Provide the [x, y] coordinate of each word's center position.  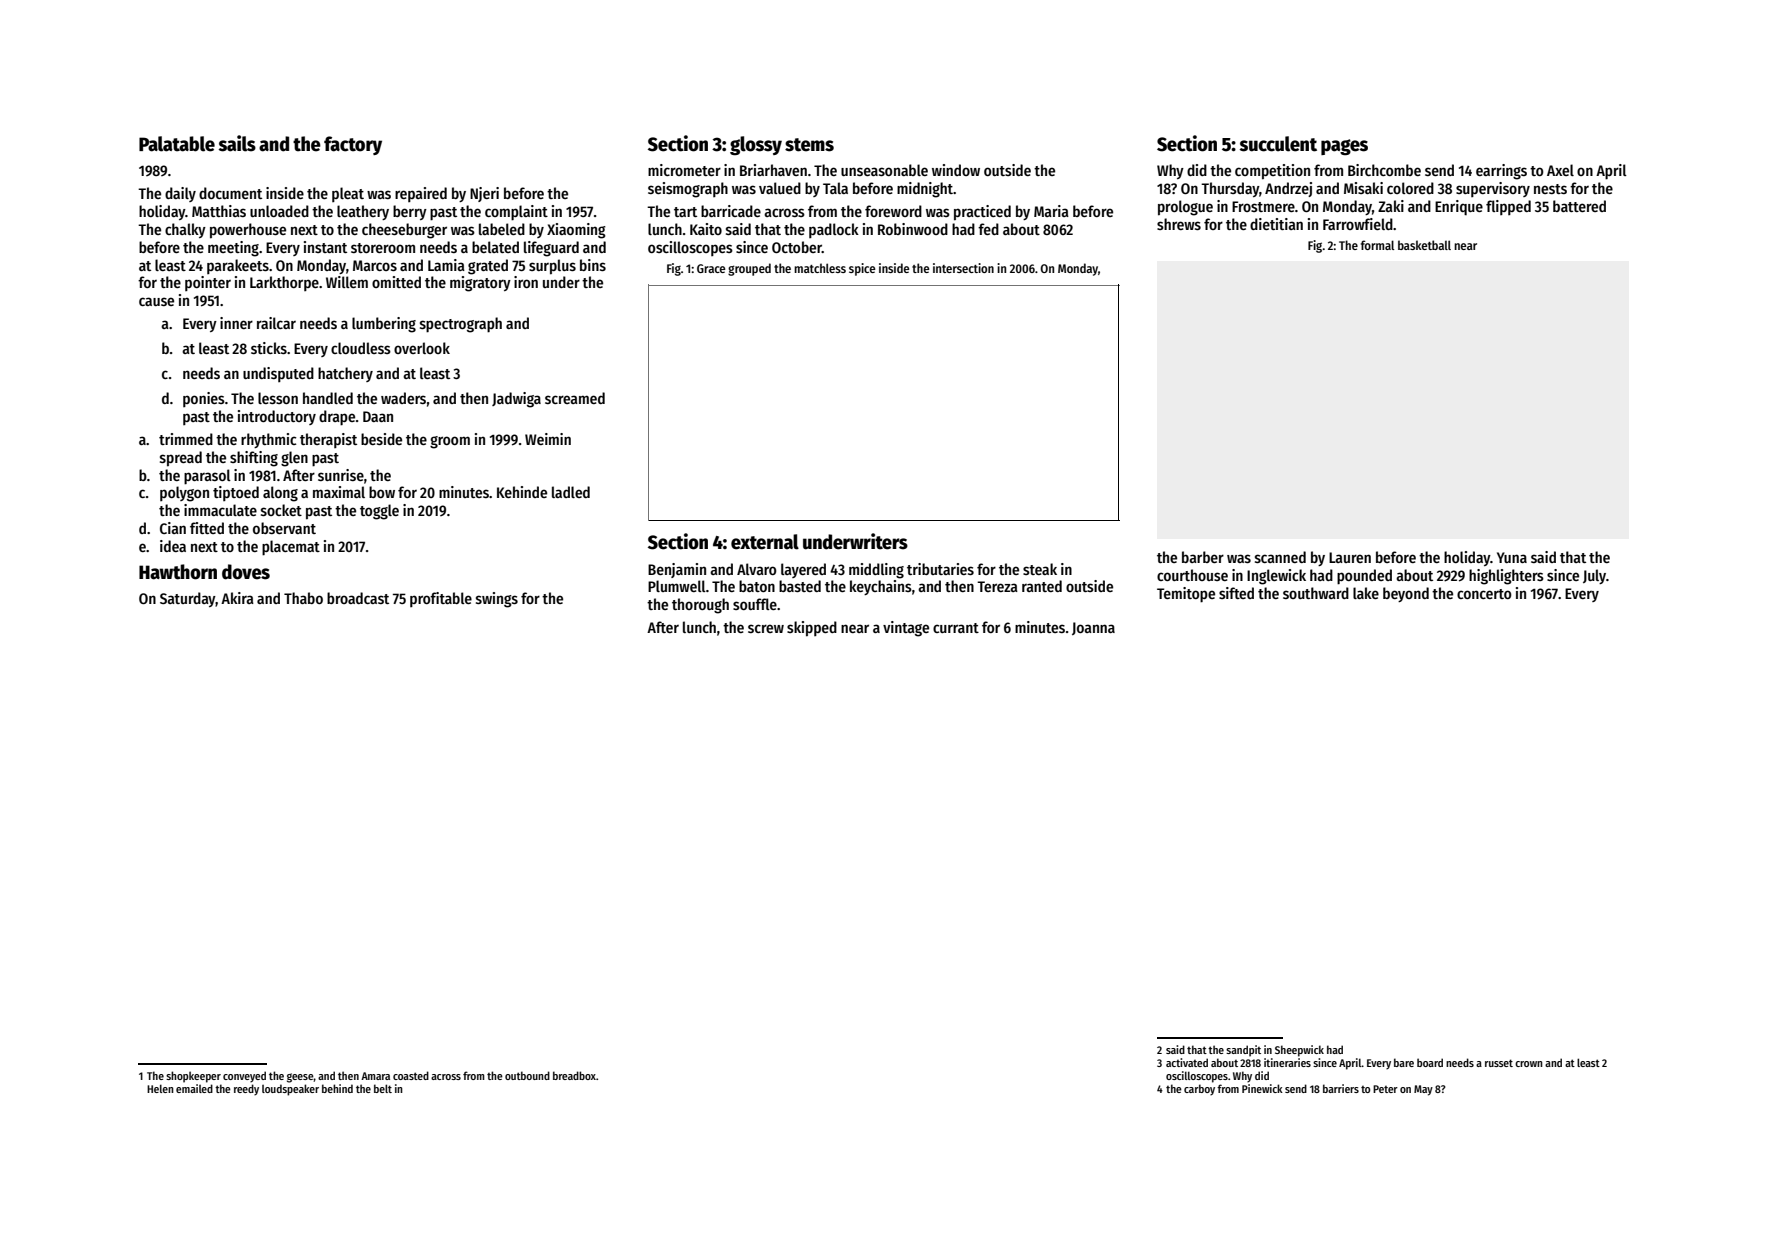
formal [1377, 245]
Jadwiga [516, 400]
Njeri [484, 194]
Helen [160, 1088]
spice [862, 269]
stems [809, 145]
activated [1187, 1062]
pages [1344, 147]
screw [766, 628]
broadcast [358, 598]
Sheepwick [1299, 1051]
